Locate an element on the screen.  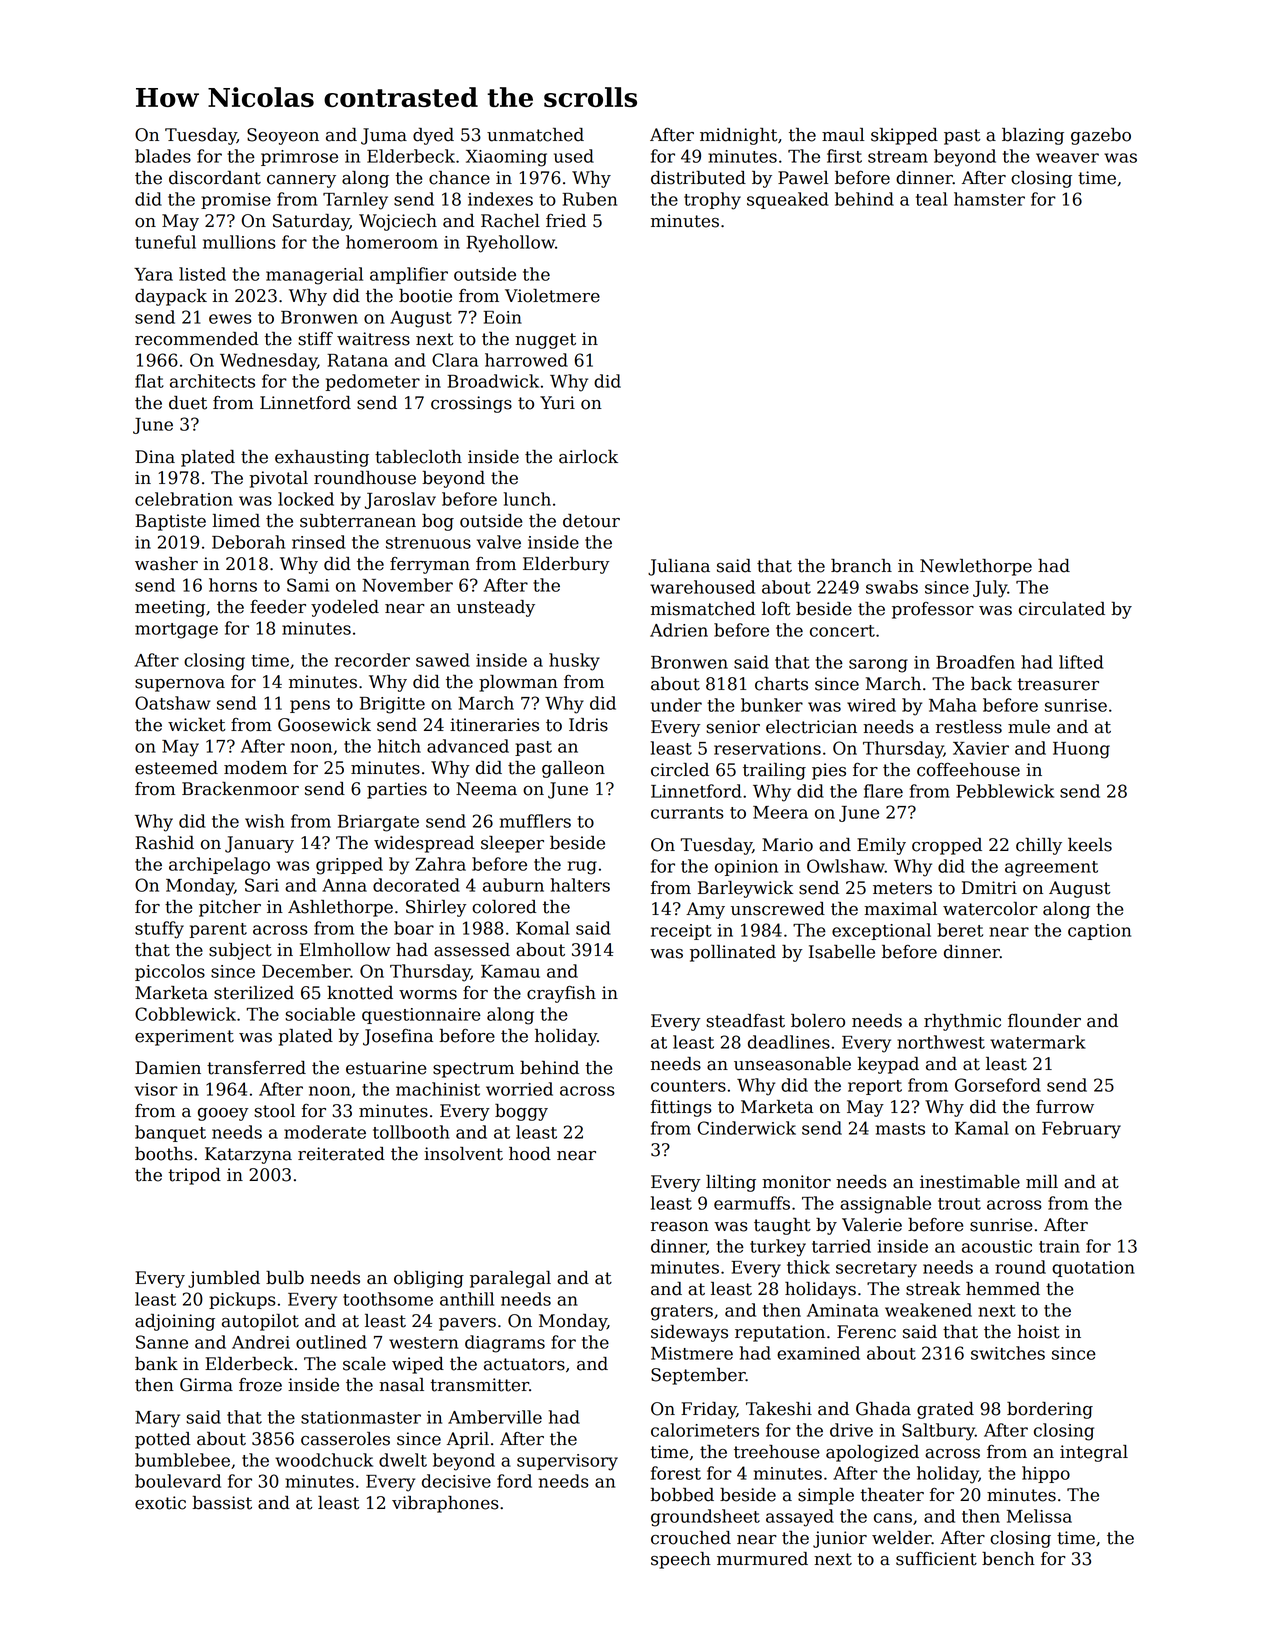
exotic is located at coordinates (160, 1503).
